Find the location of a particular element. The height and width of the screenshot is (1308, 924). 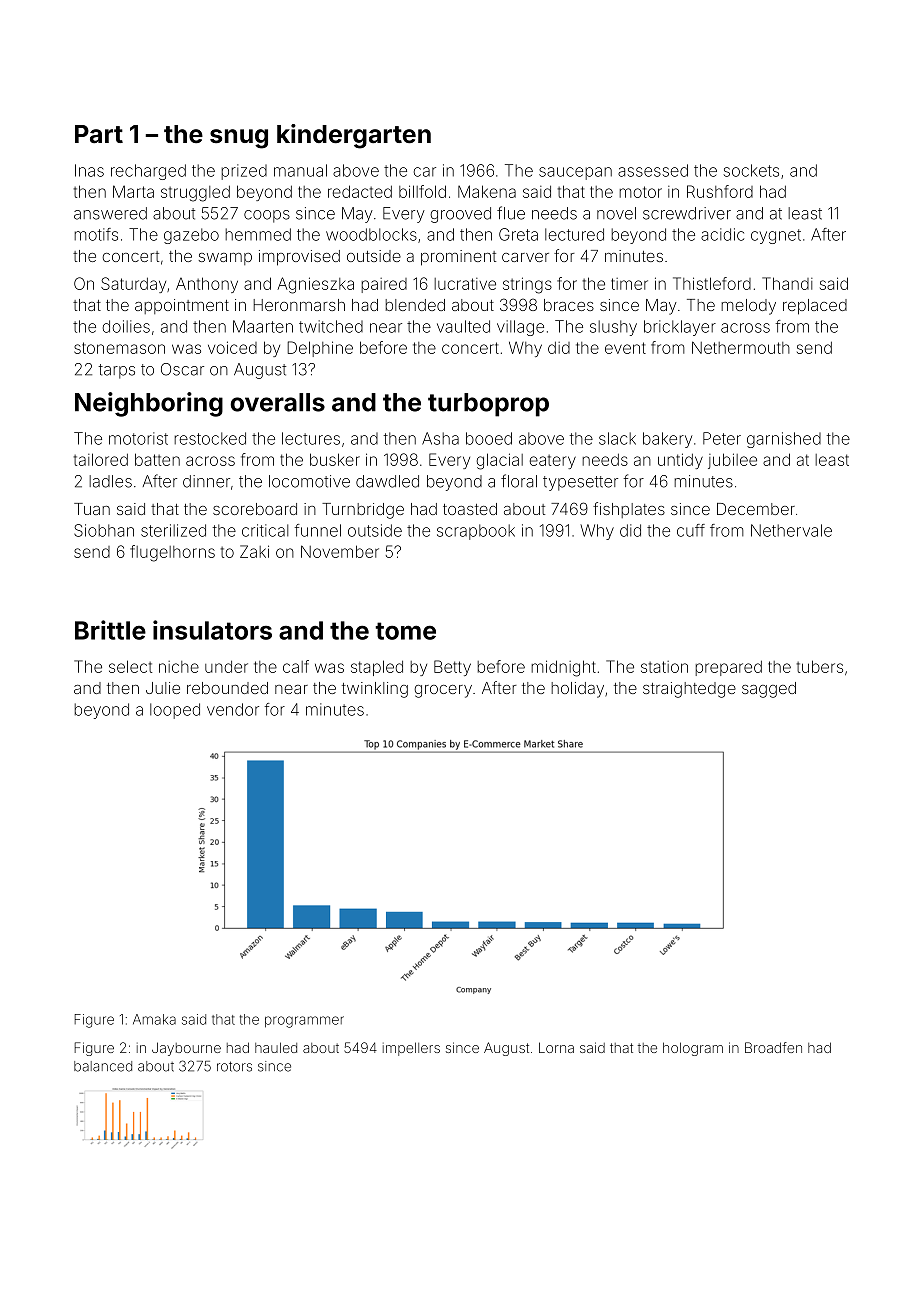

holiday is located at coordinates (577, 690).
